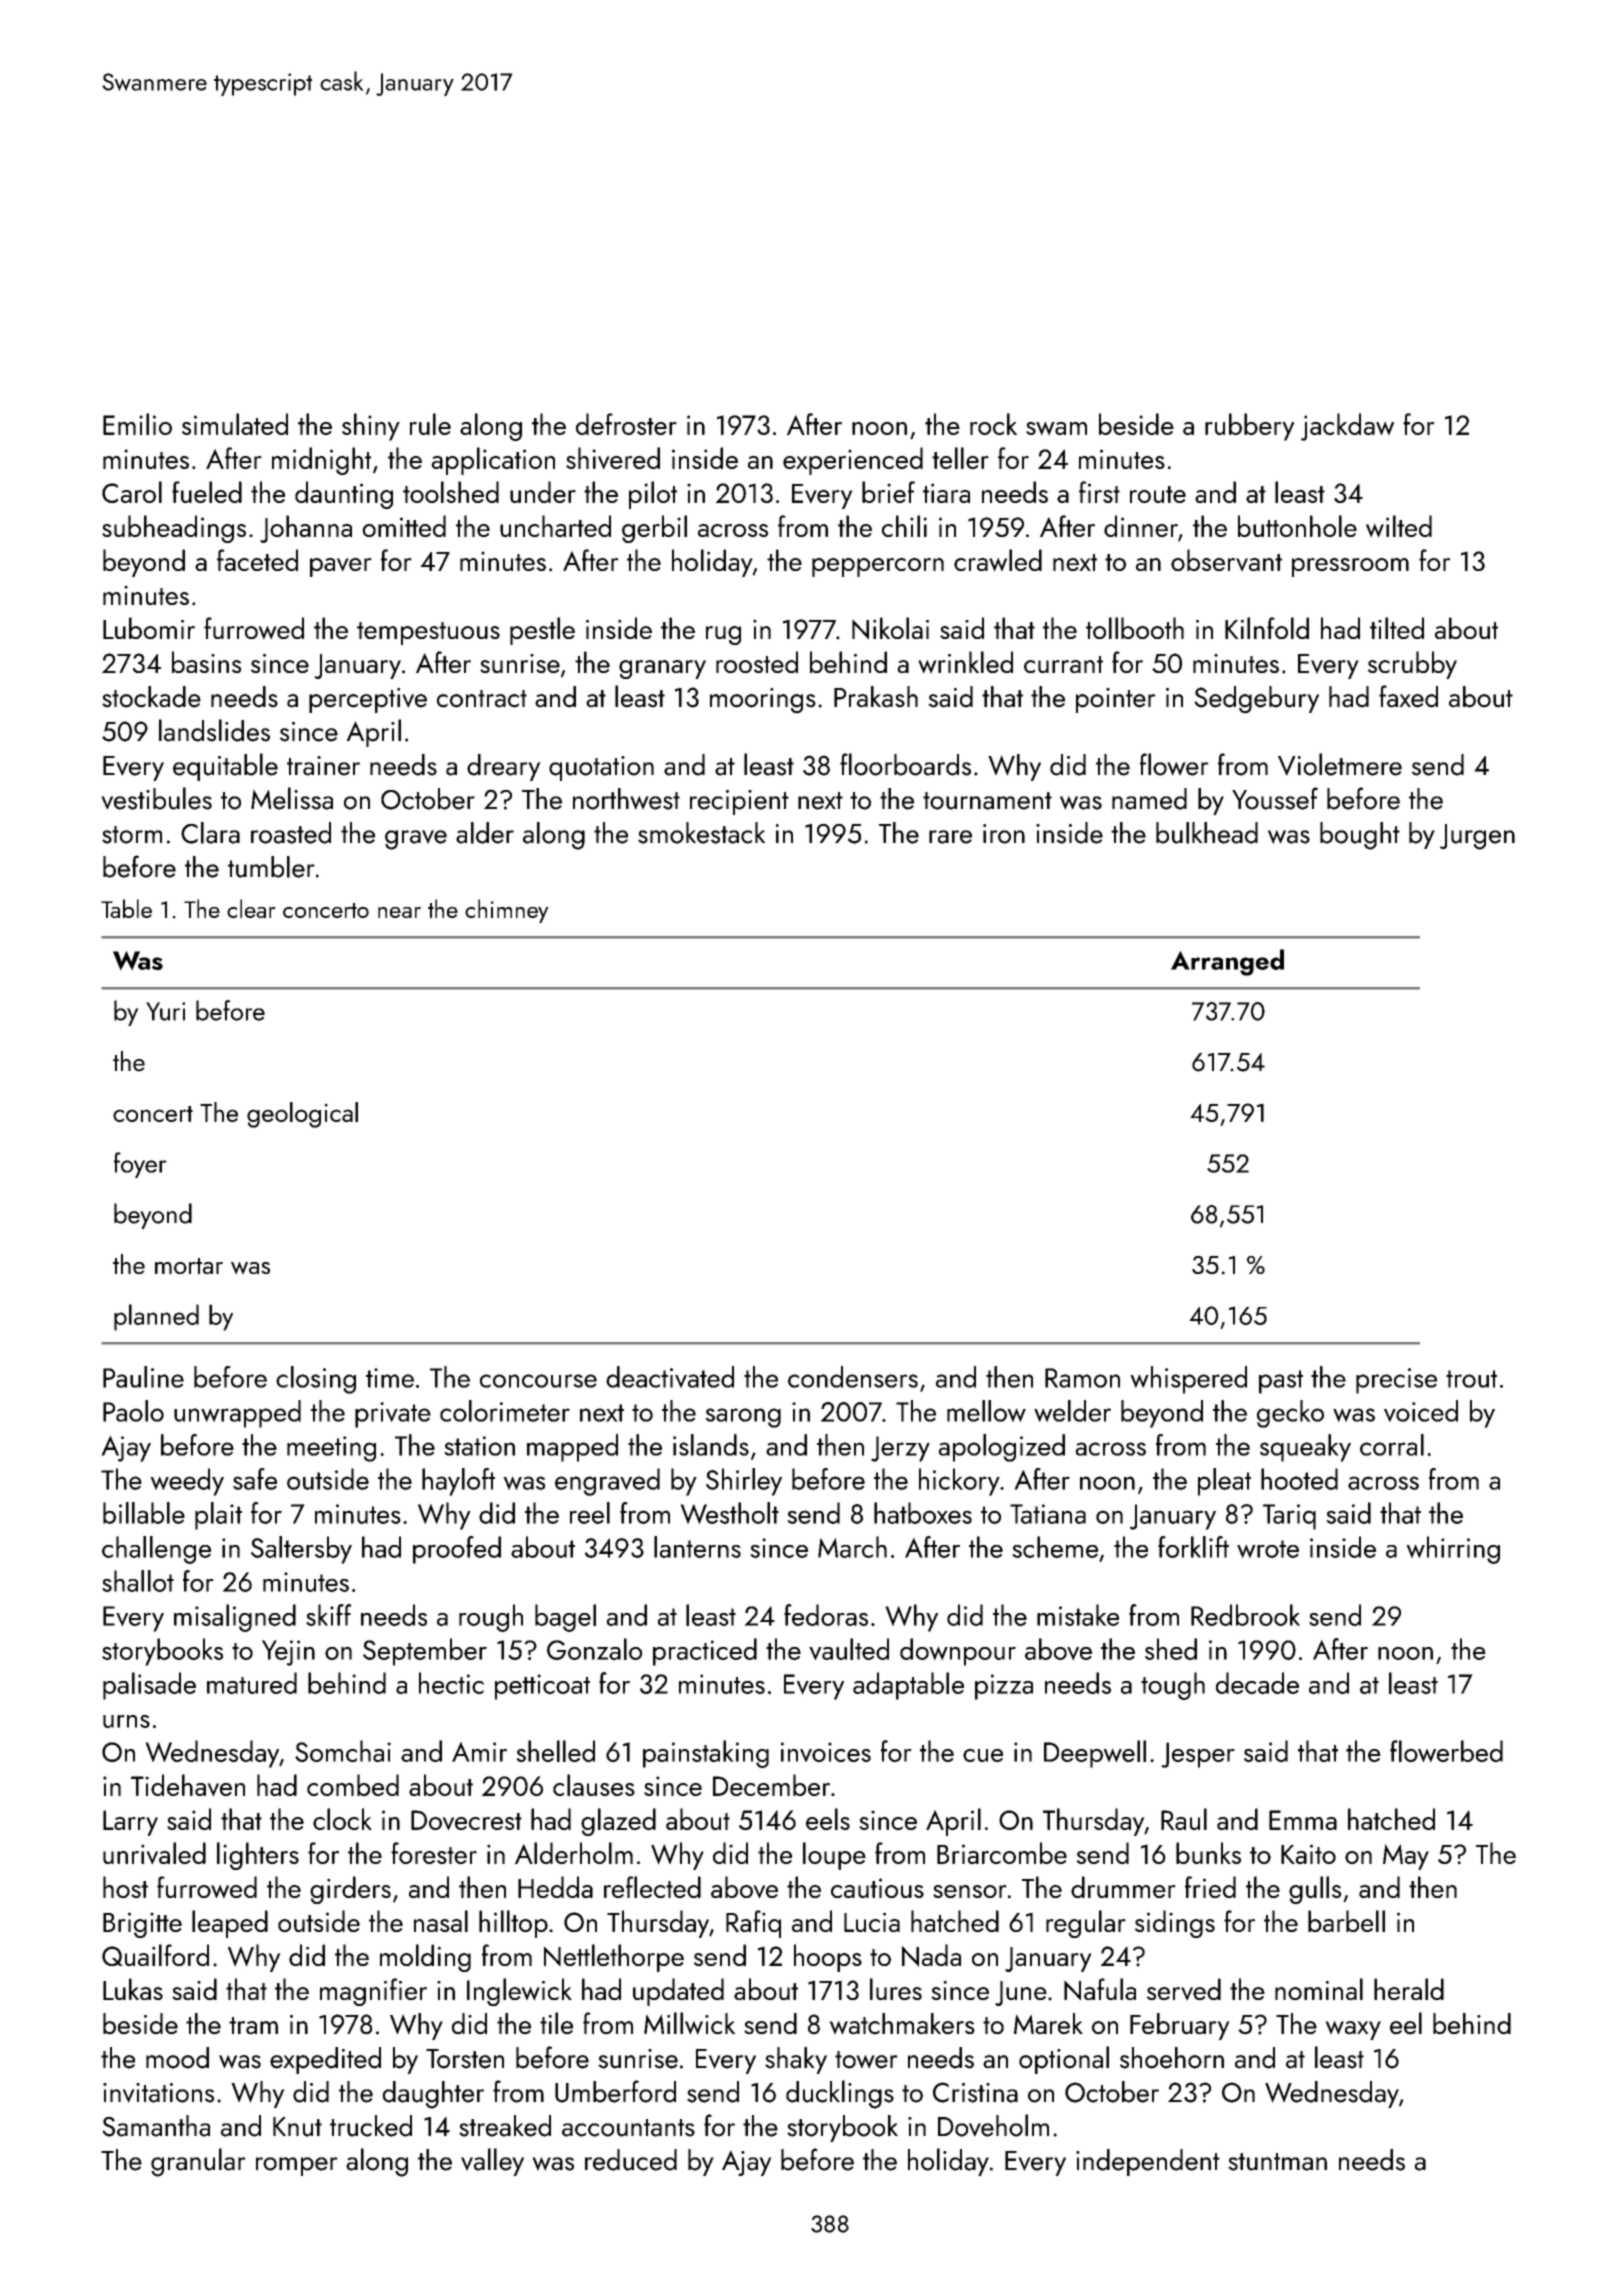 Image resolution: width=1620 pixels, height=2292 pixels. What do you see at coordinates (993, 424) in the screenshot?
I see `rock` at bounding box center [993, 424].
